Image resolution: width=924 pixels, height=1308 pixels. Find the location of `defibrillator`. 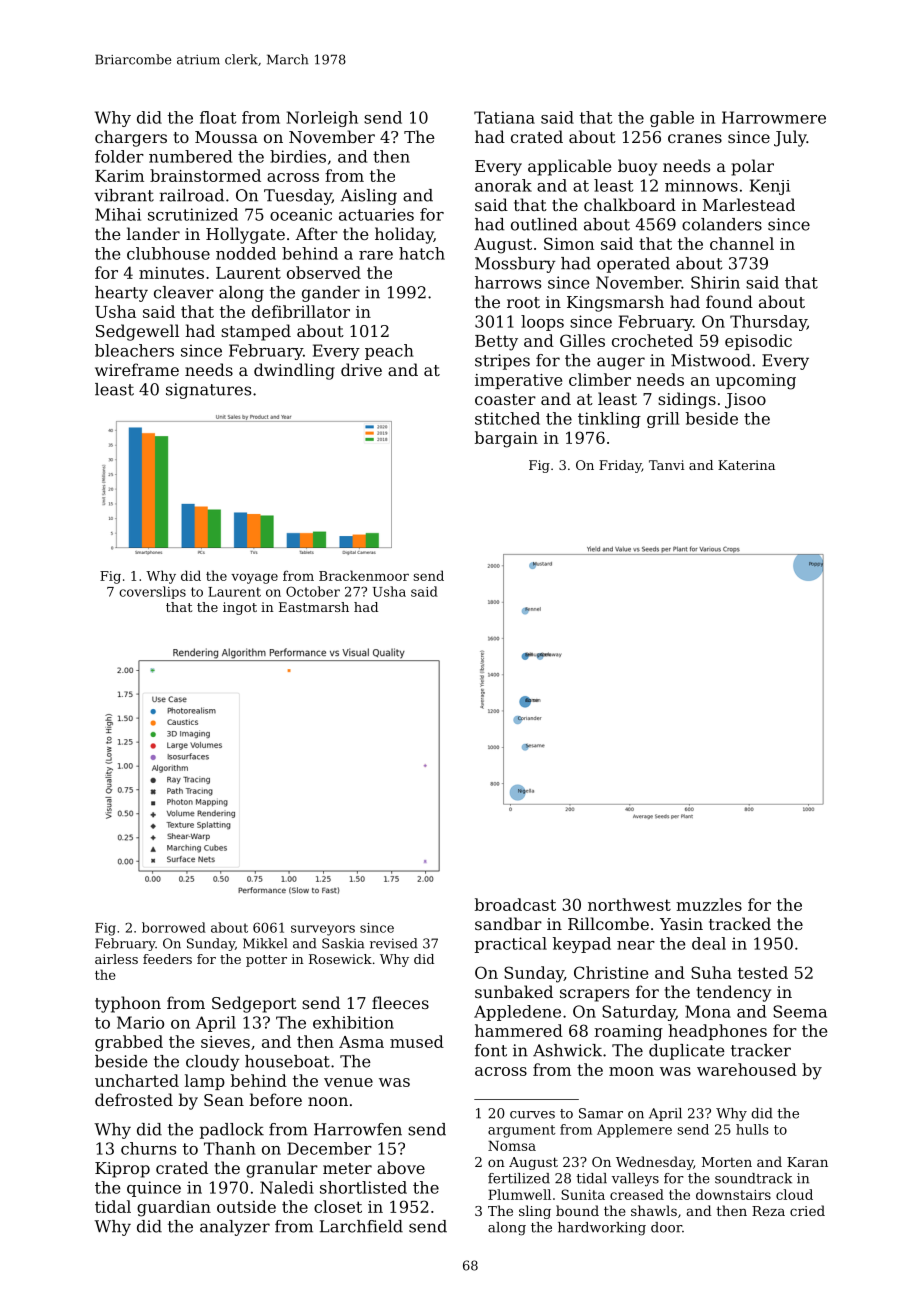

defibrillator is located at coordinates (301, 311).
